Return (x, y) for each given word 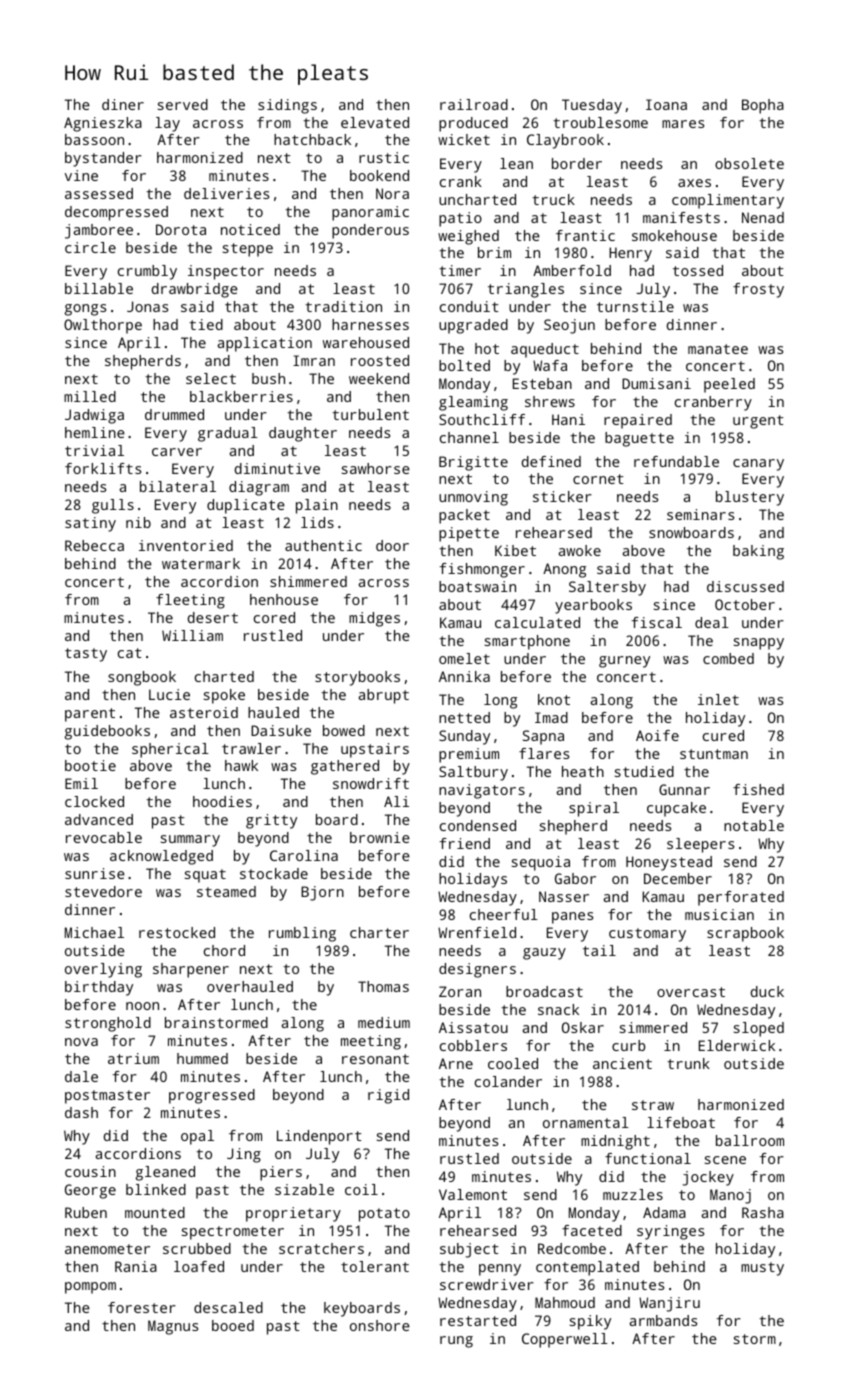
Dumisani (656, 383)
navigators (482, 791)
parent (90, 715)
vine (81, 175)
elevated (375, 122)
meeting (371, 1042)
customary (647, 935)
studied (644, 771)
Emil (81, 783)
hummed (202, 1058)
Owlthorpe (103, 326)
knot (554, 699)
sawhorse (376, 468)
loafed (199, 1266)
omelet (464, 658)
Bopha (763, 106)
